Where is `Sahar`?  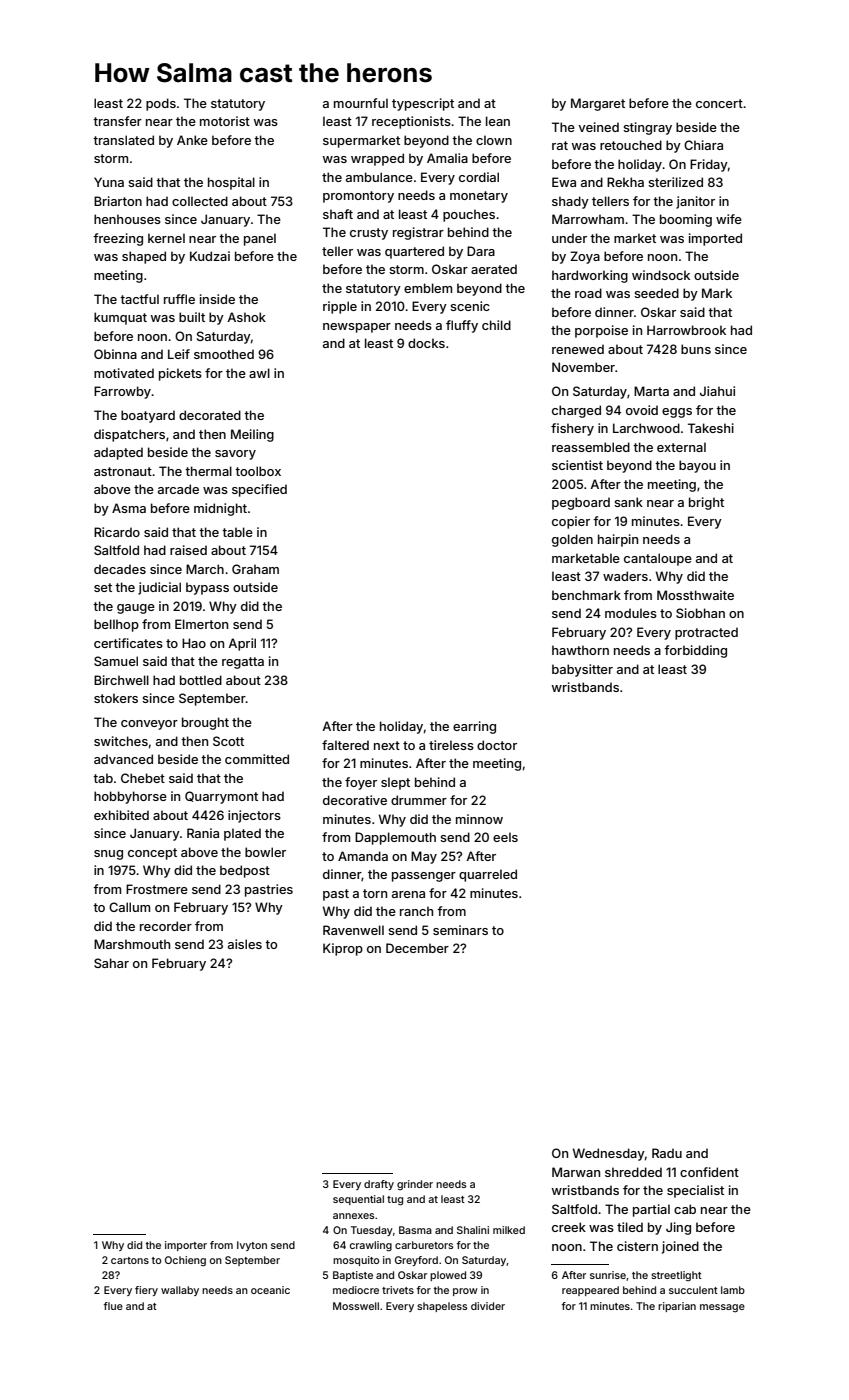 Sahar is located at coordinates (111, 963).
